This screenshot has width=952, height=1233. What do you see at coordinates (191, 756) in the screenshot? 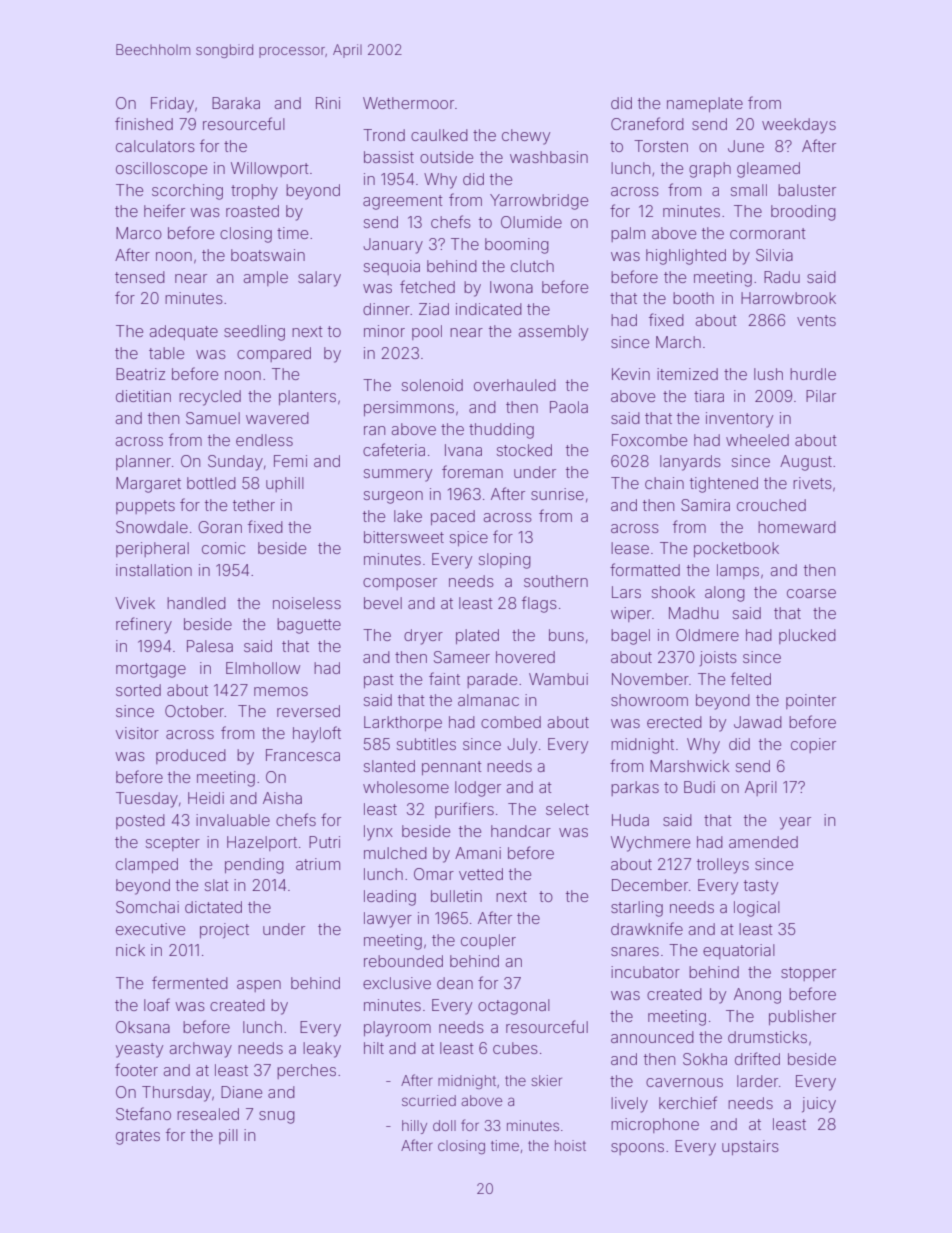
I see `produced` at bounding box center [191, 756].
